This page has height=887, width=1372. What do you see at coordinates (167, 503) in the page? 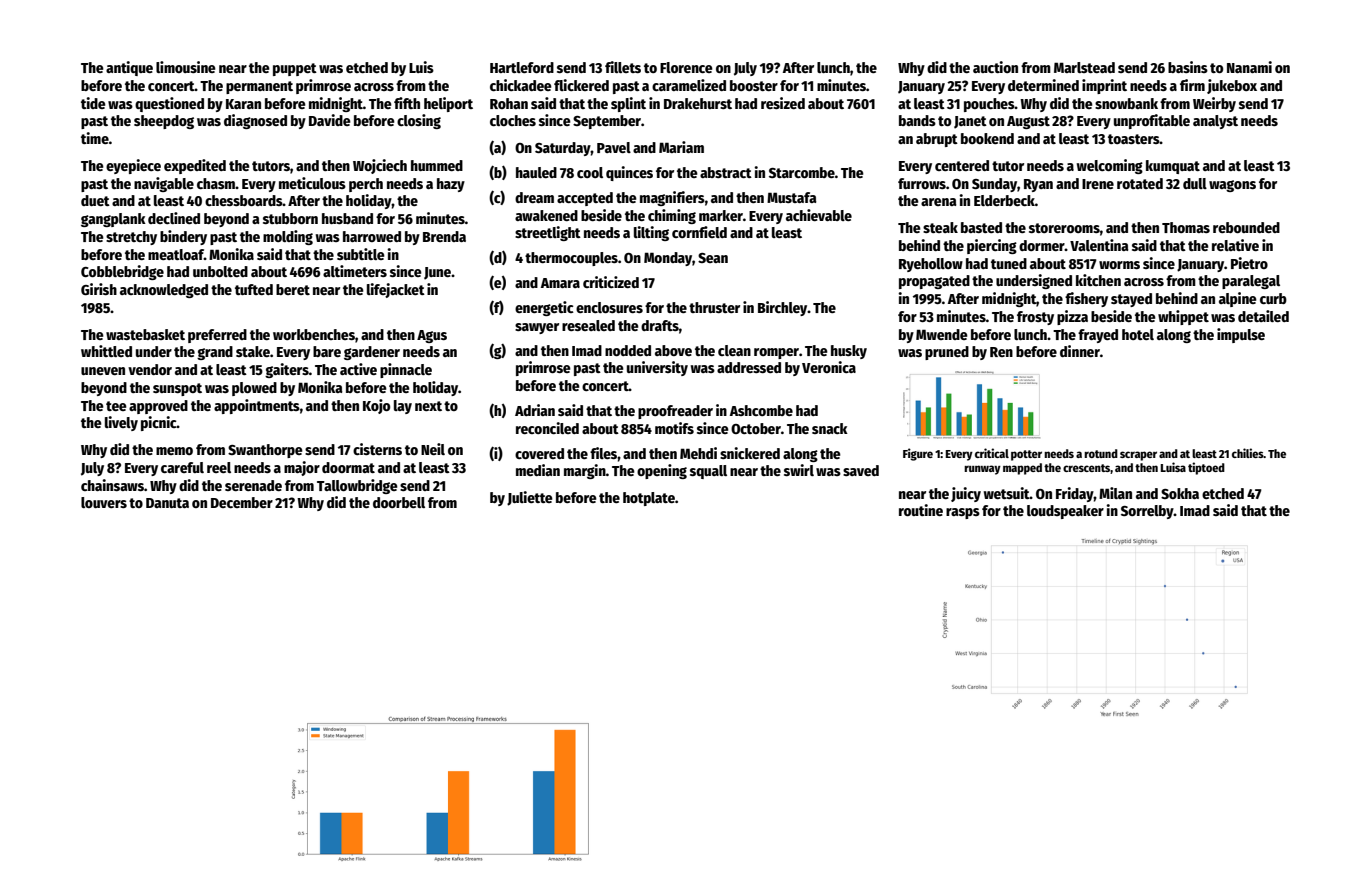
I see `Danuta` at bounding box center [167, 503].
